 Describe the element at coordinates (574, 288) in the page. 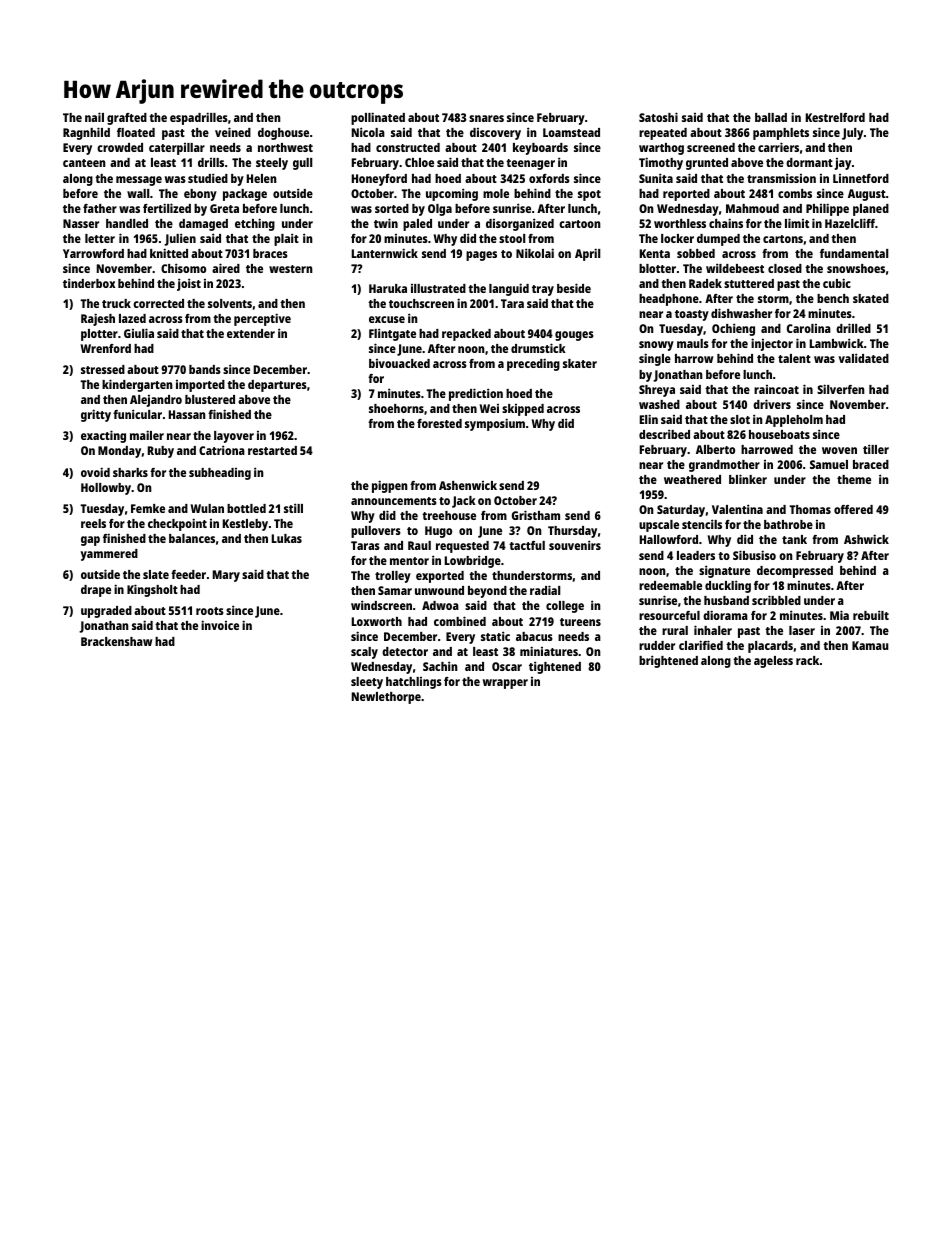

I see `beside` at that location.
